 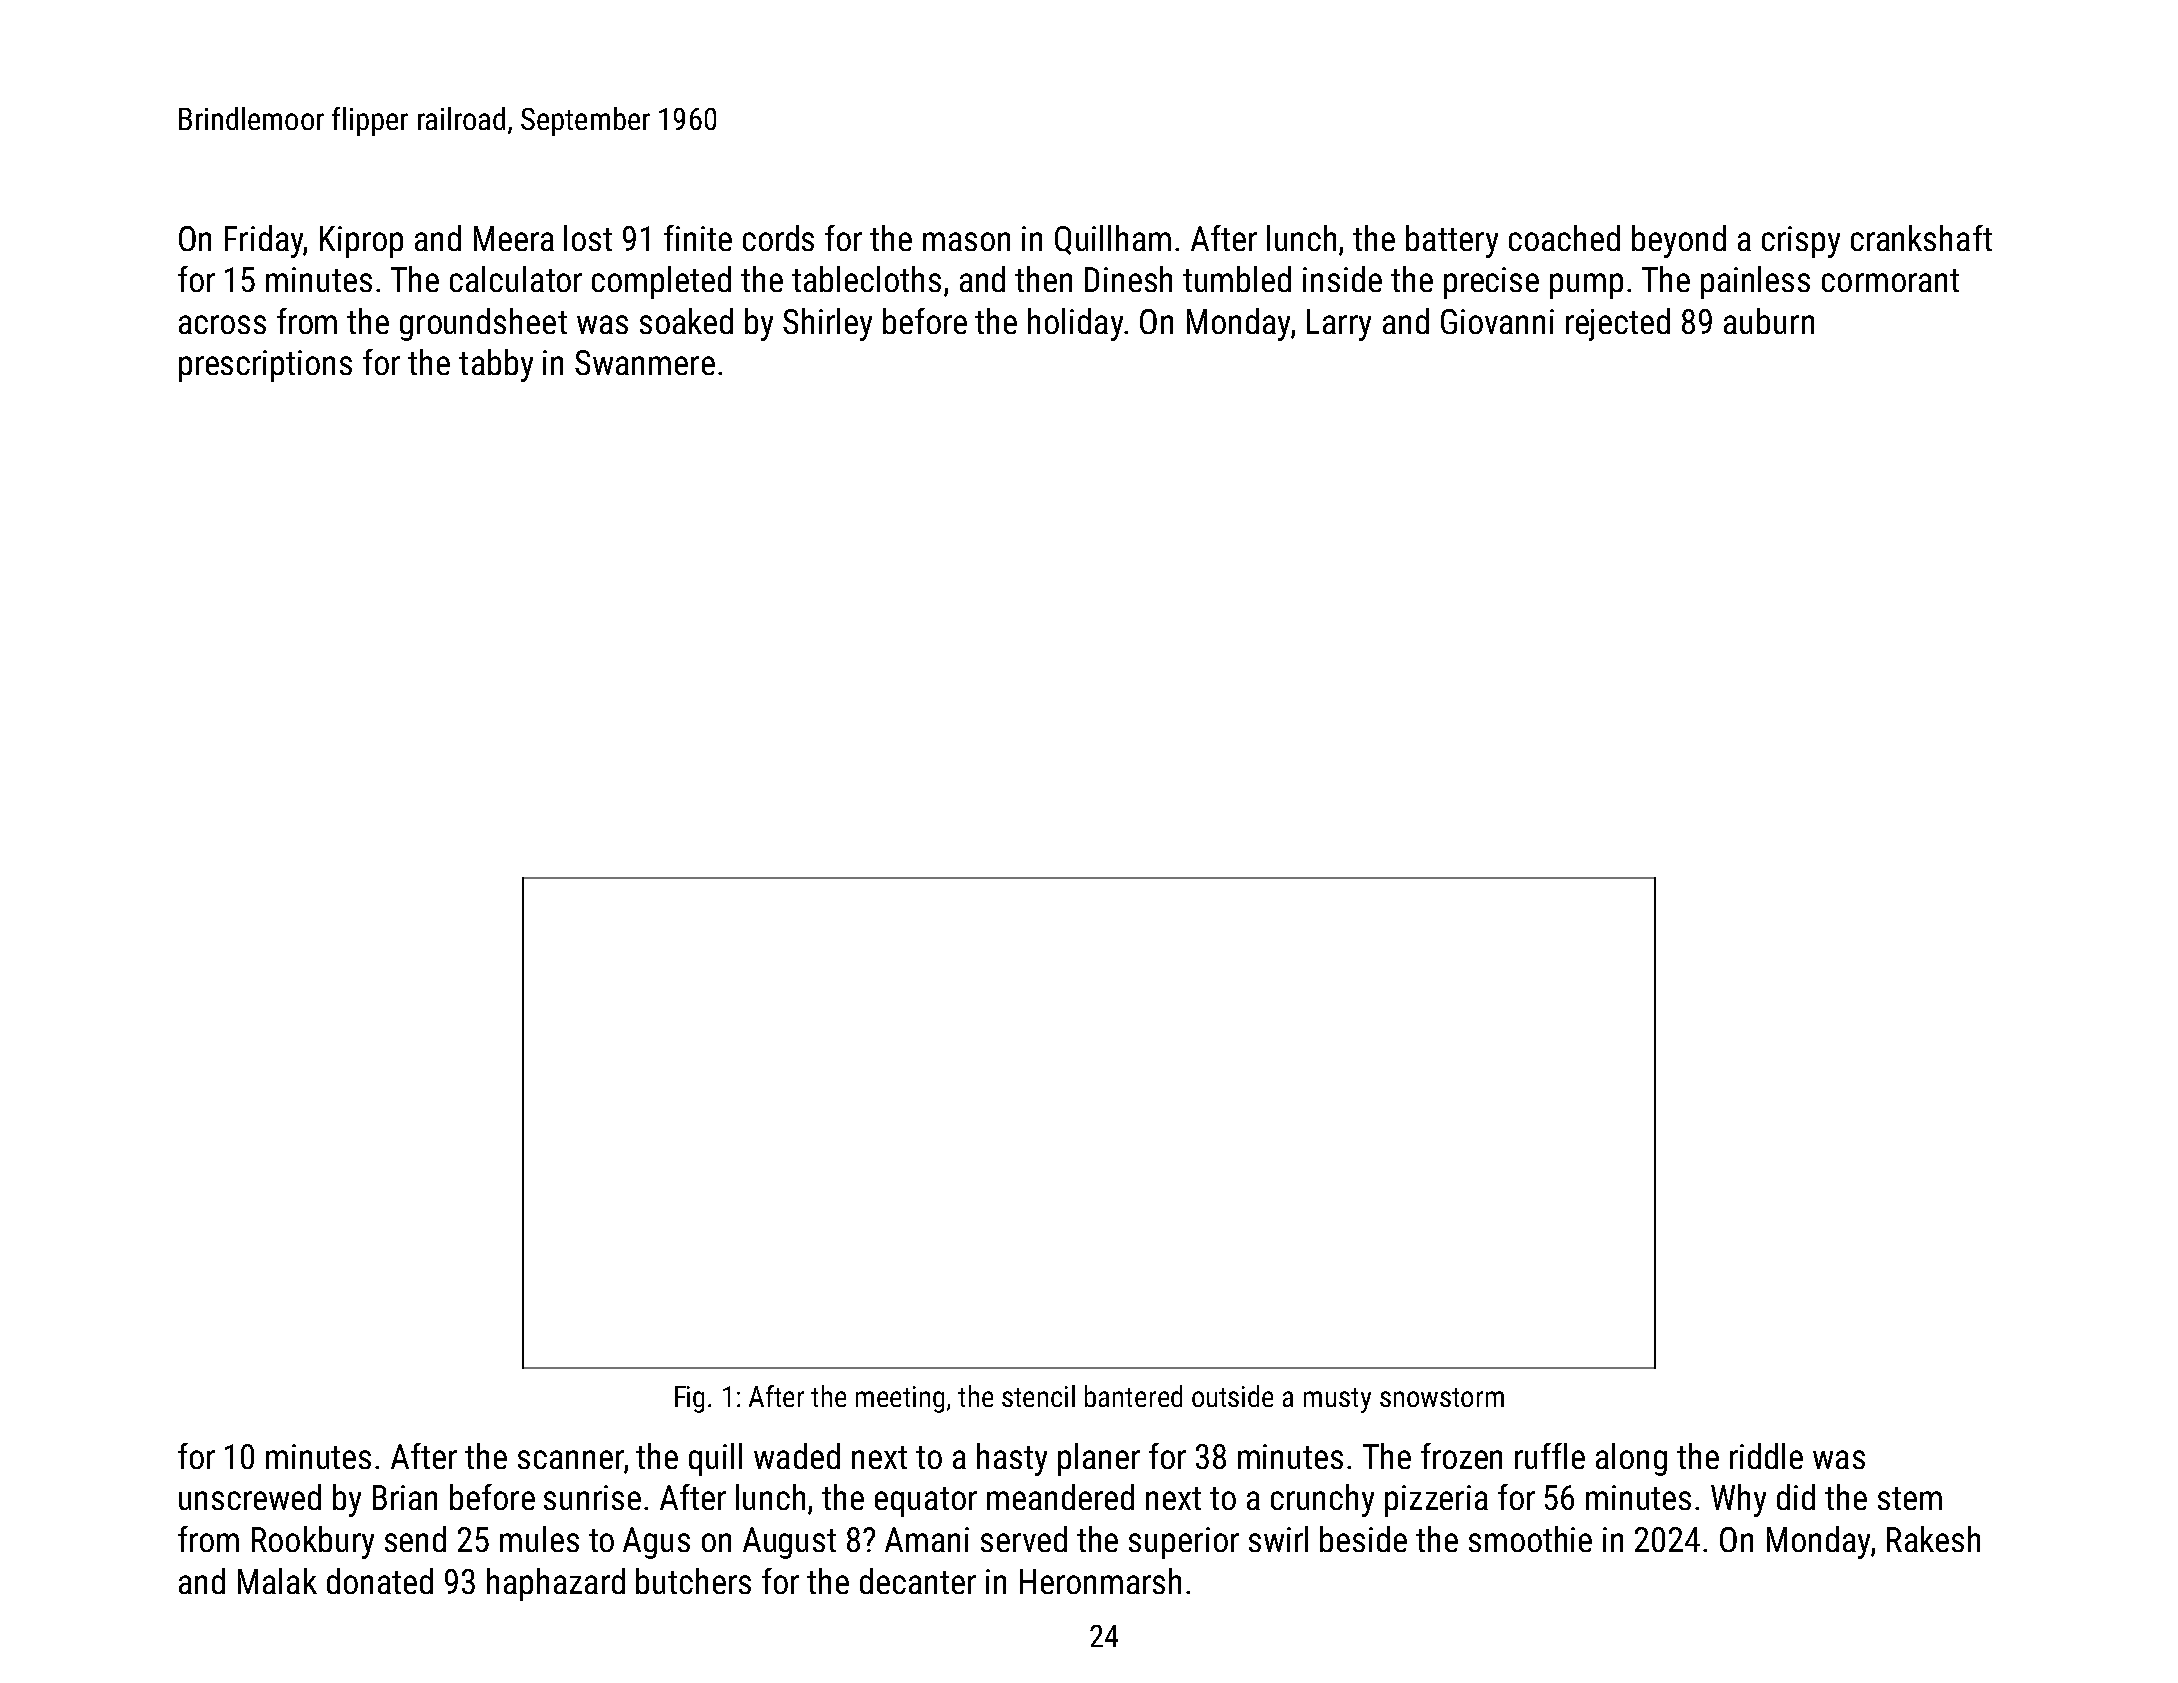 I want to click on outside, so click(x=1232, y=1396).
